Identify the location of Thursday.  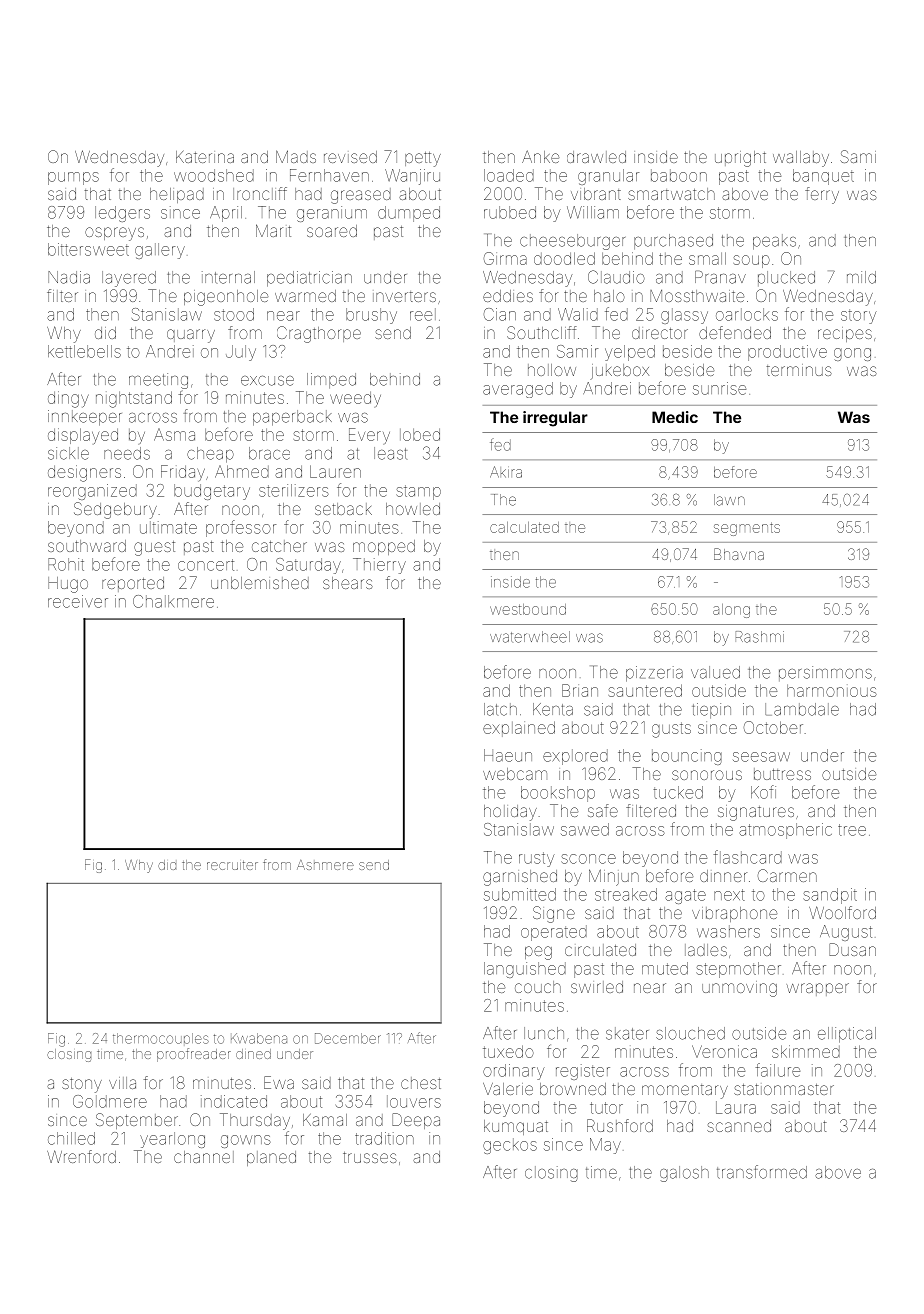
(255, 1121).
